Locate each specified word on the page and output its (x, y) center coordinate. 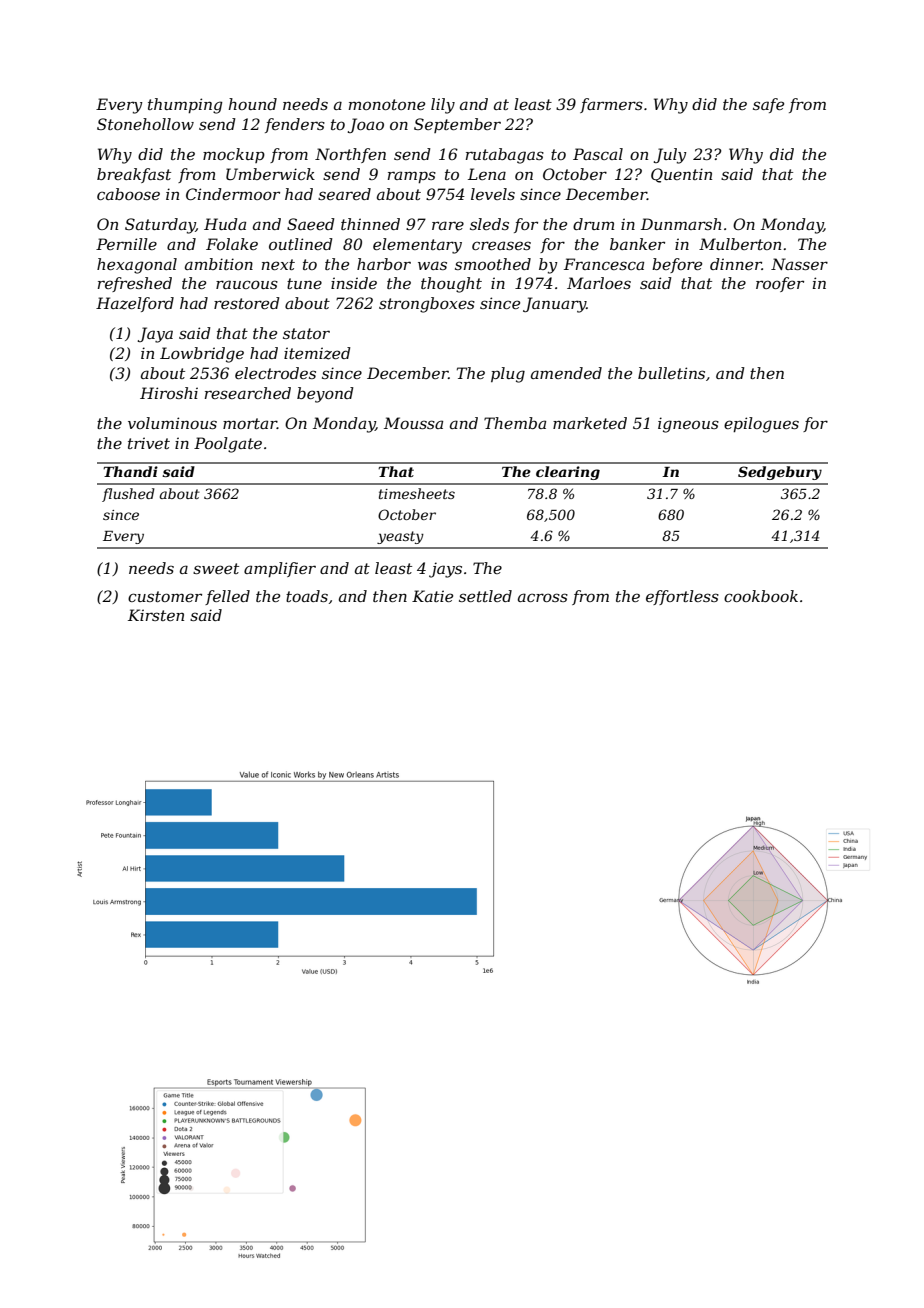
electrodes (275, 373)
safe (768, 105)
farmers (611, 105)
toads (307, 596)
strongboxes (427, 305)
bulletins (671, 373)
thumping (185, 106)
